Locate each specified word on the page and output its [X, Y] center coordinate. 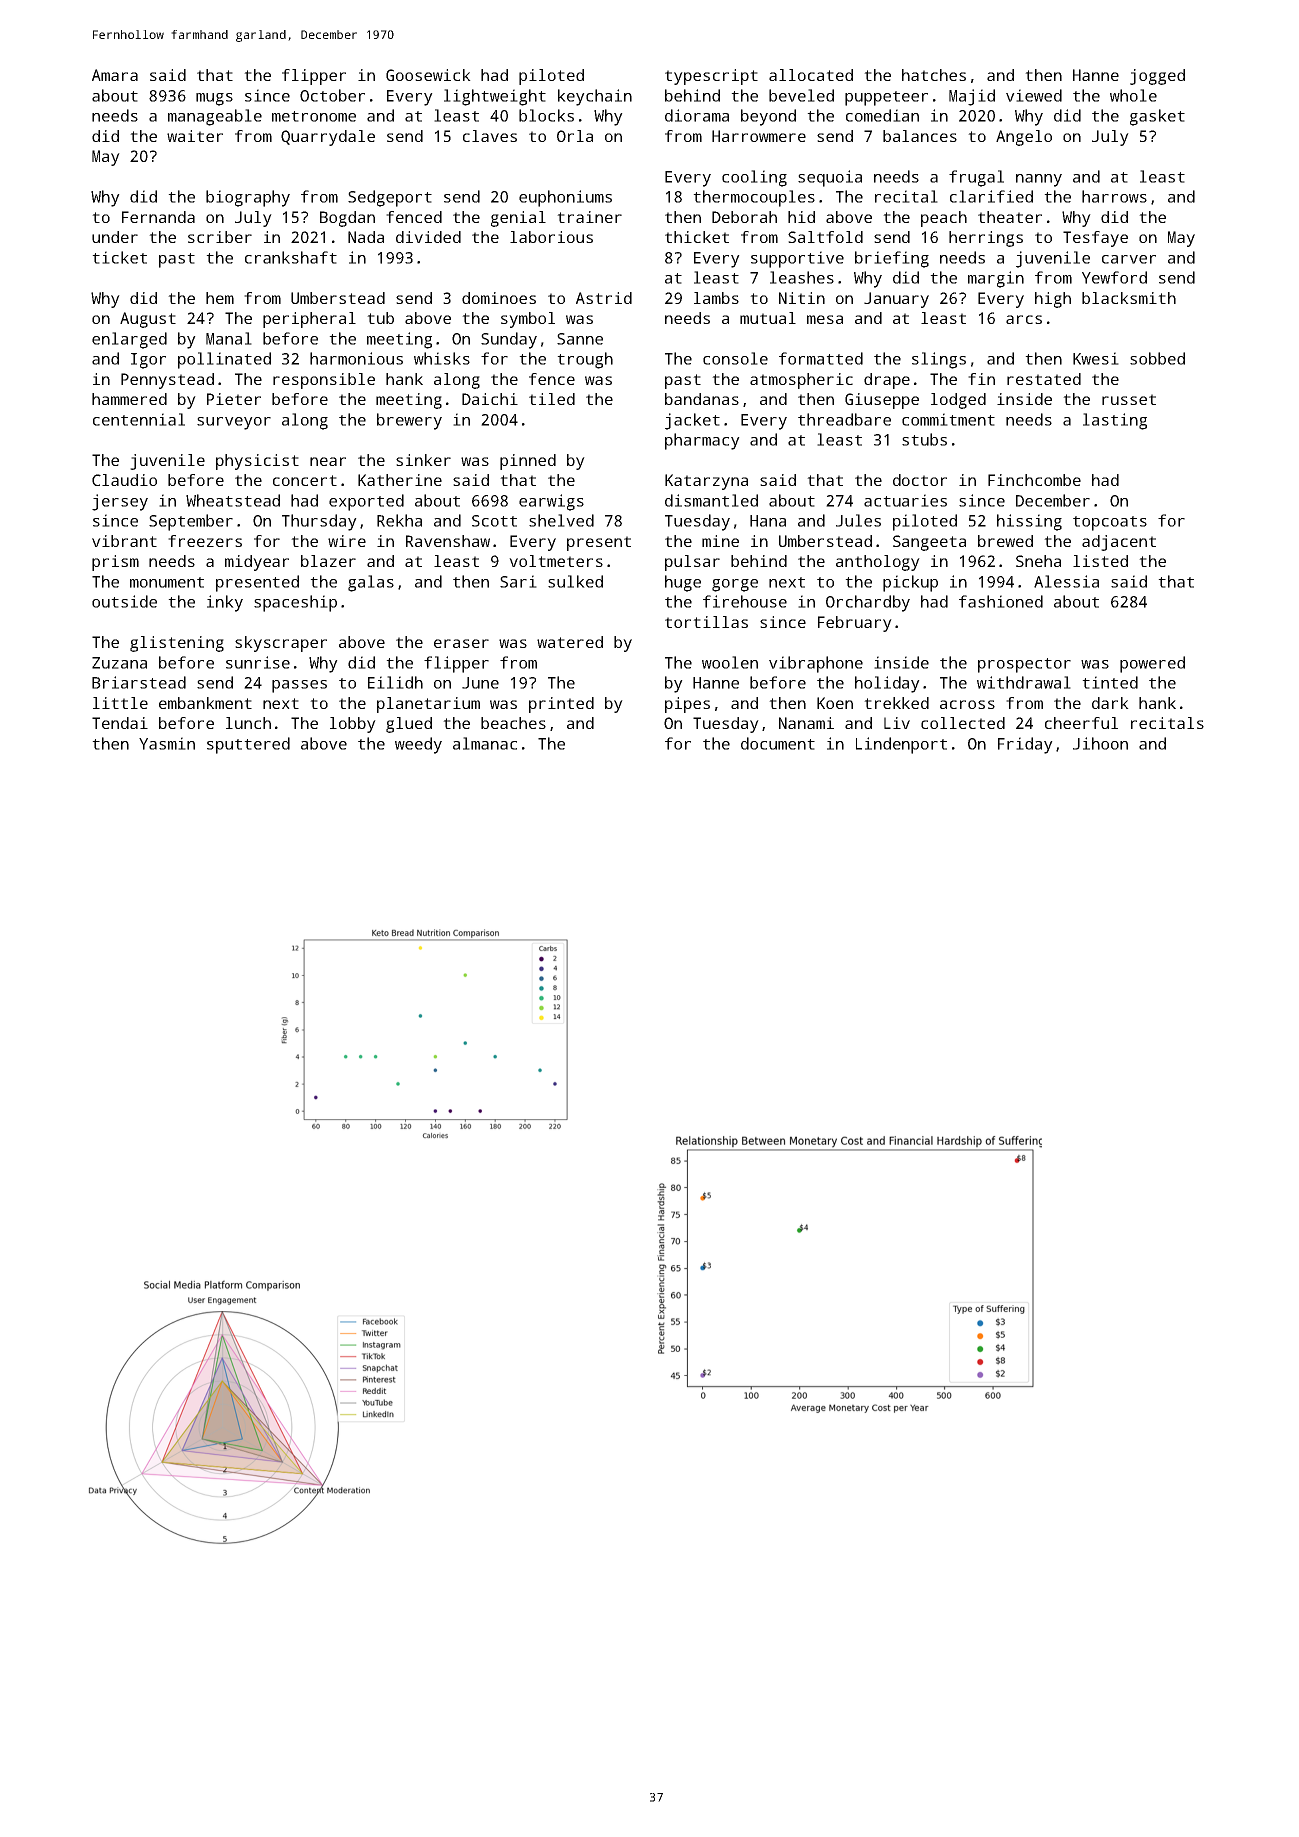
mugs [214, 99]
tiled [552, 399]
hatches [934, 75]
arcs [1024, 319]
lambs [716, 298]
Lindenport [901, 745]
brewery [409, 421]
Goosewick [428, 75]
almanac [485, 743]
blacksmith [1129, 298]
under [115, 237]
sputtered [248, 745]
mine [720, 541]
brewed [1005, 541]
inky [225, 603]
